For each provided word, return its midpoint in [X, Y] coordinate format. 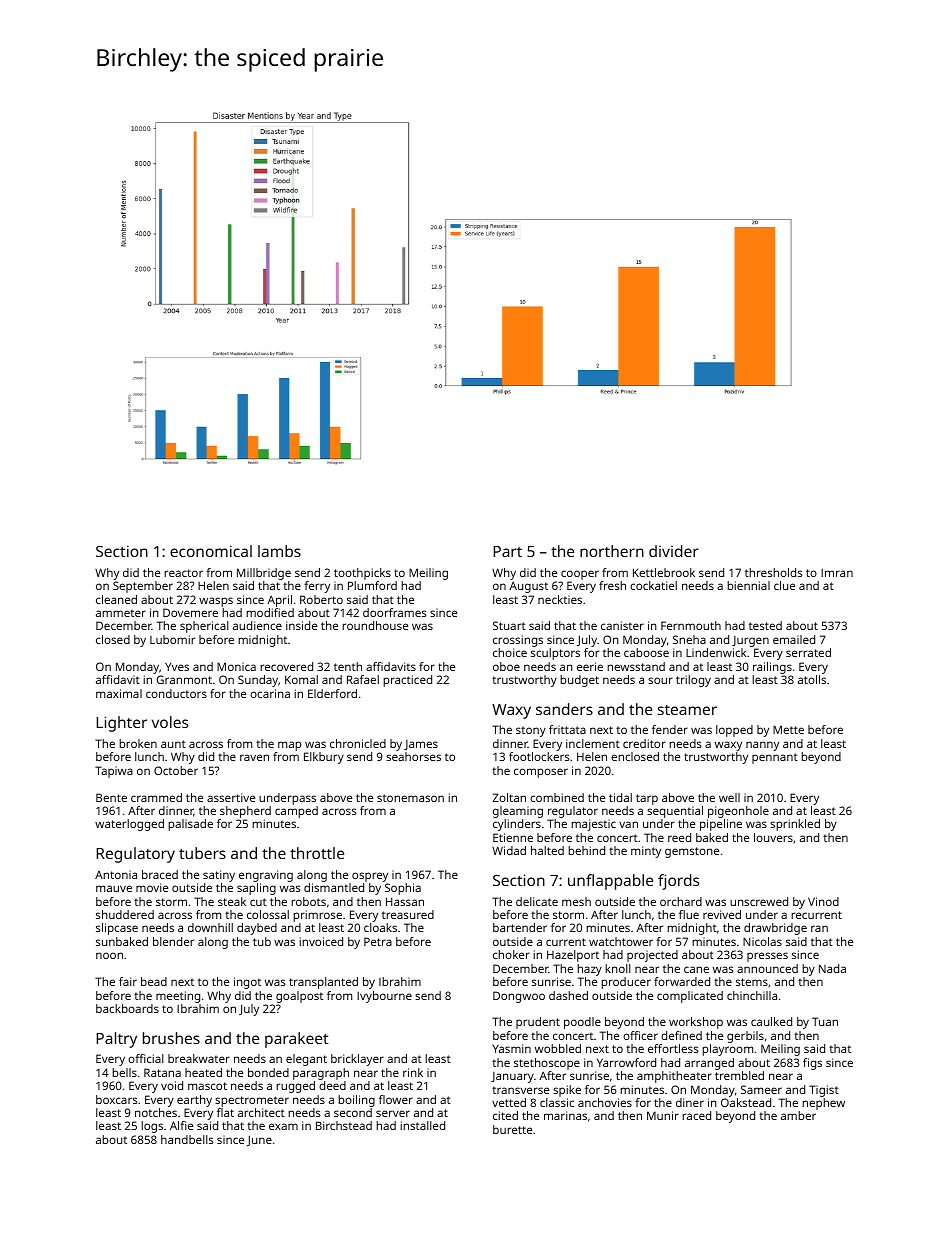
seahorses [413, 756]
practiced [407, 681]
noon [109, 955]
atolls [812, 679]
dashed [568, 995]
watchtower [621, 941]
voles [170, 722]
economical [211, 551]
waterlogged [129, 825]
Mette [788, 729]
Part [507, 551]
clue [784, 585]
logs [152, 1127]
